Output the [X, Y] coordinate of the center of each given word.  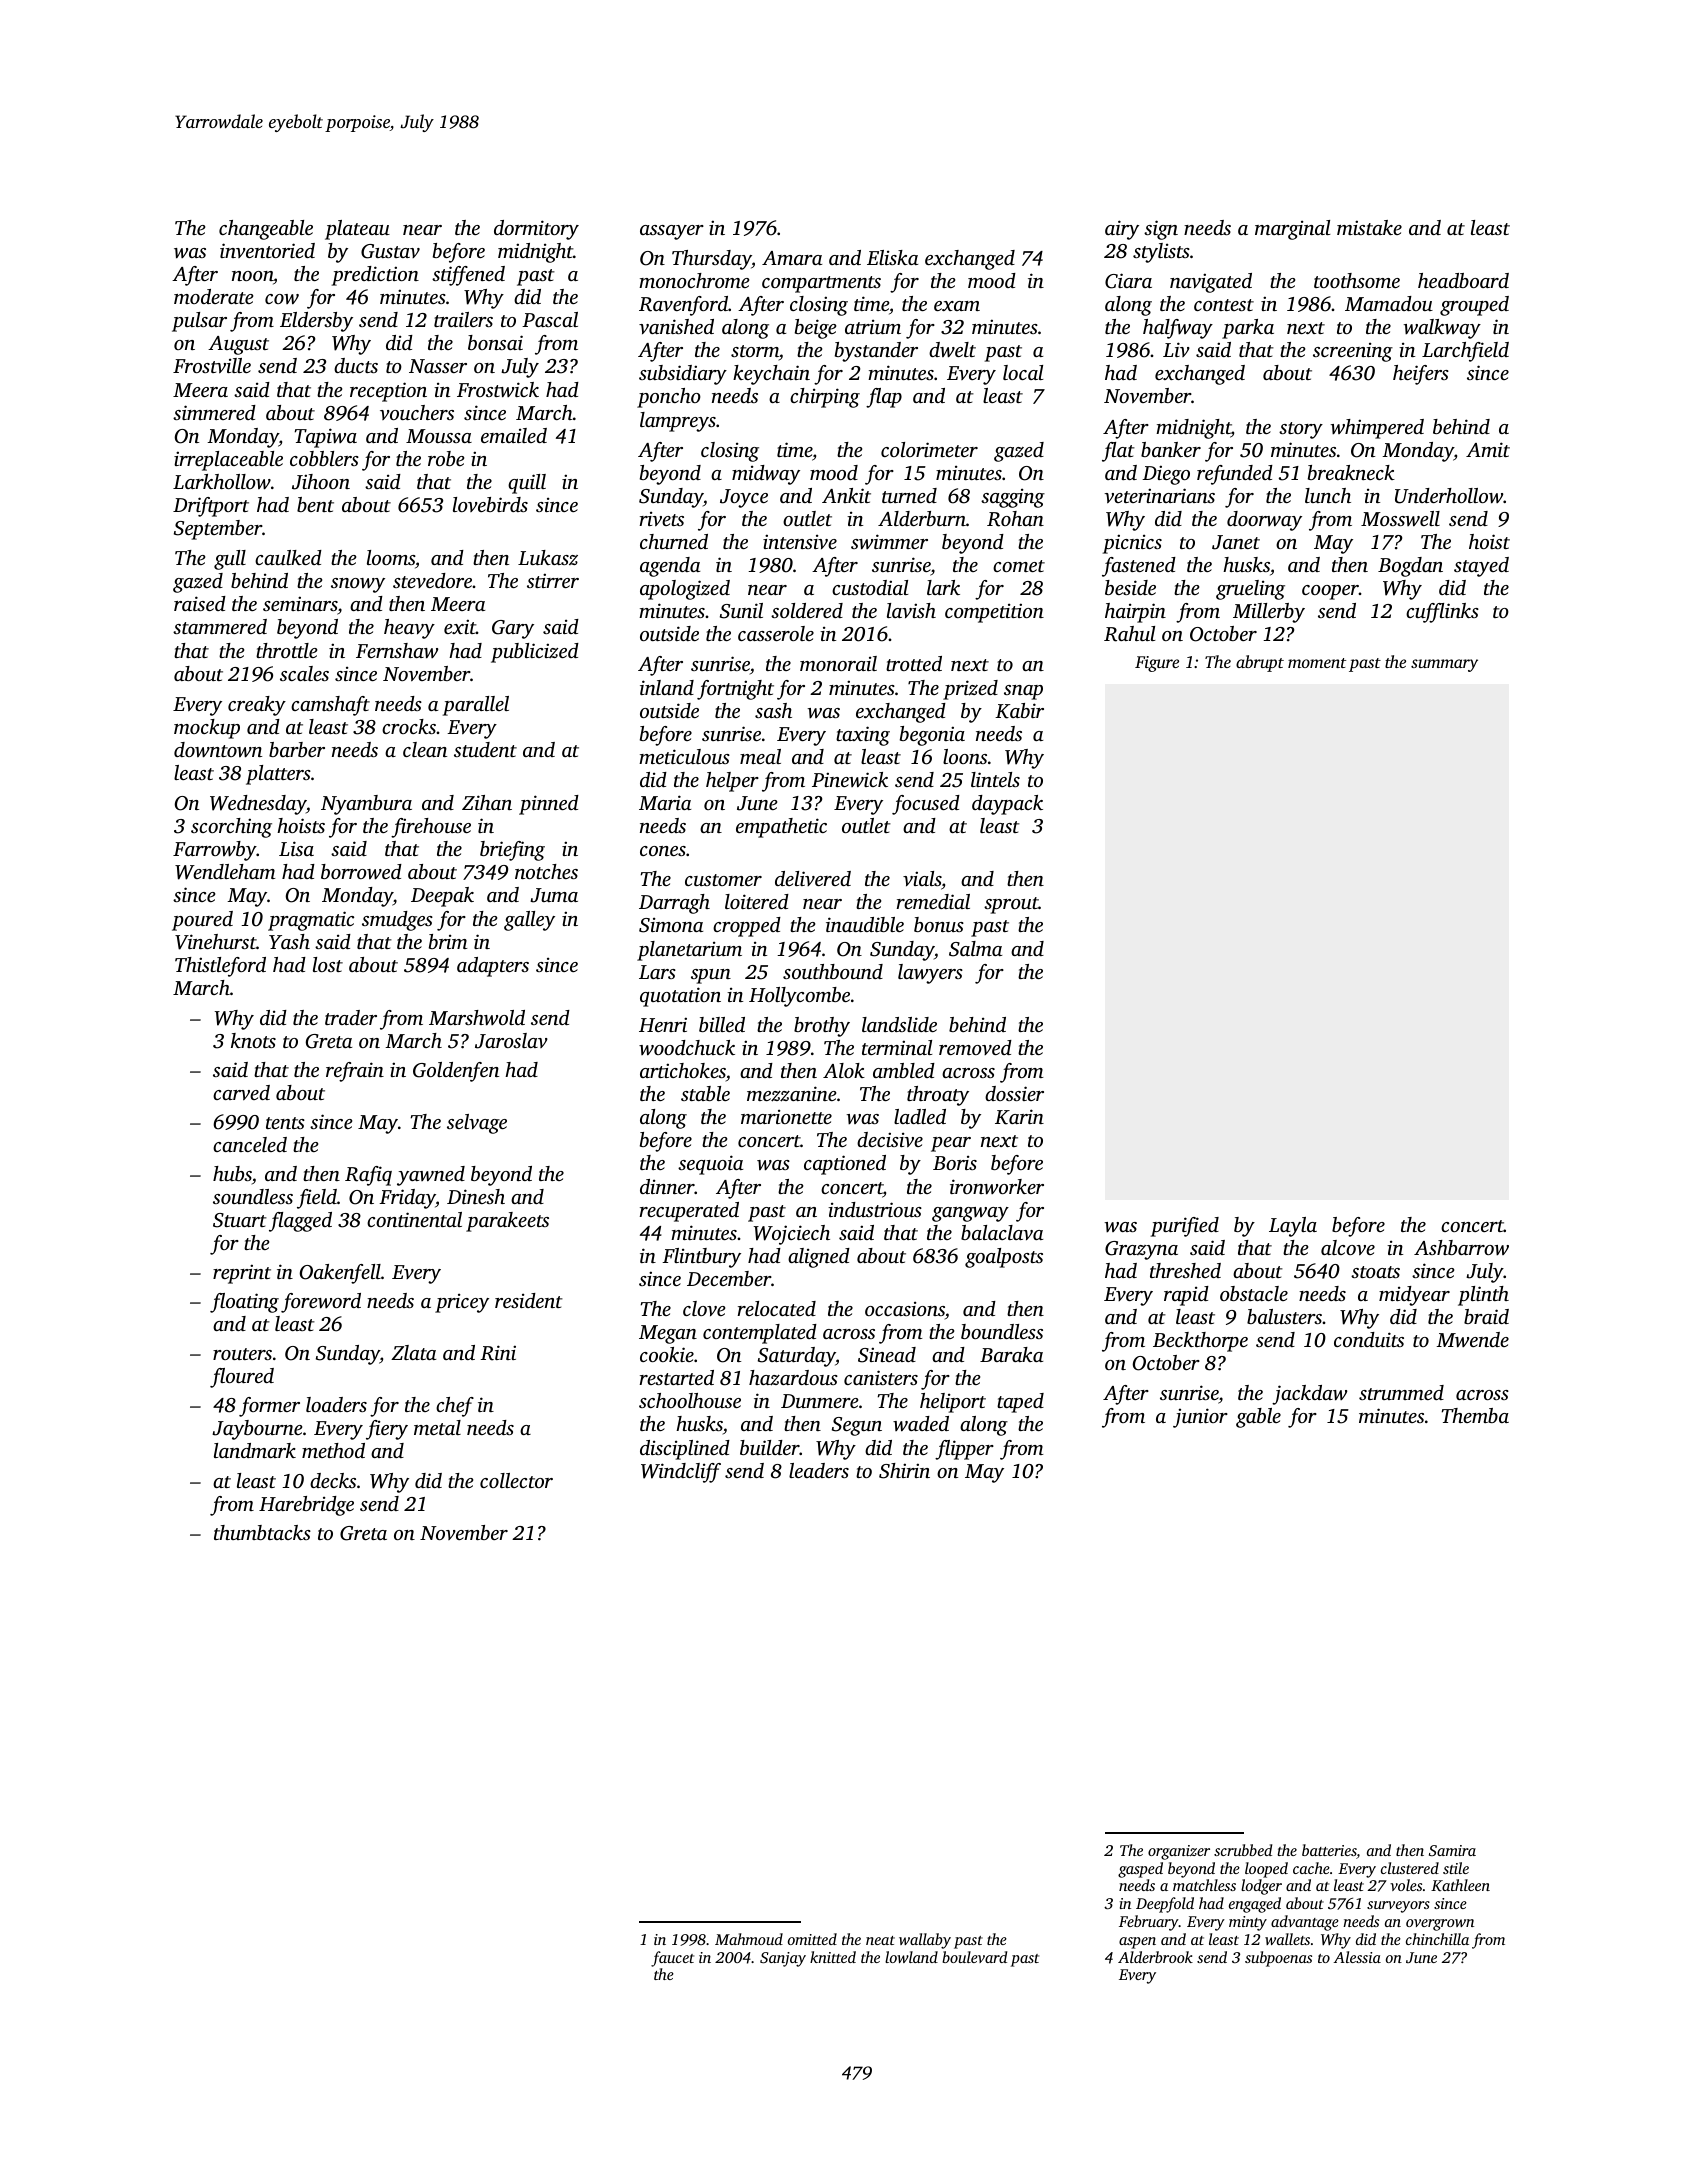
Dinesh [476, 1196]
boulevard [974, 1957]
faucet [672, 1959]
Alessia [1357, 1957]
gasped [1140, 1870]
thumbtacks [262, 1532]
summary [1444, 665]
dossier [1014, 1093]
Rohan [1015, 519]
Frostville [212, 365]
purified [1185, 1227]
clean [425, 749]
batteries [1329, 1851]
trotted [914, 663]
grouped [1474, 306]
